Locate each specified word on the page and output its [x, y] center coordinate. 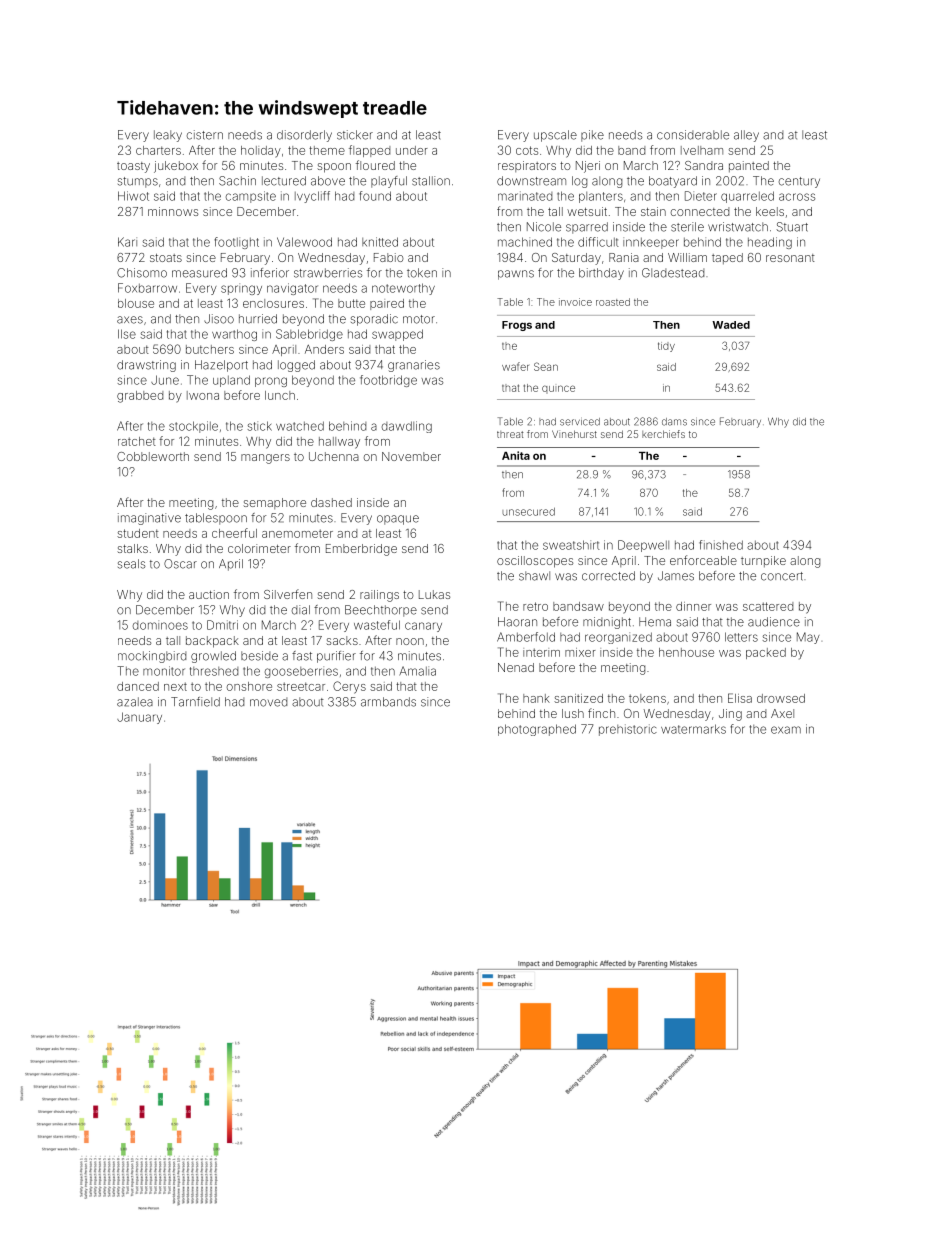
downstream [531, 181]
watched [300, 426]
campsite [251, 197]
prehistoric [628, 730]
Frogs [517, 326]
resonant [790, 258]
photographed [537, 730]
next [175, 686]
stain [653, 211]
